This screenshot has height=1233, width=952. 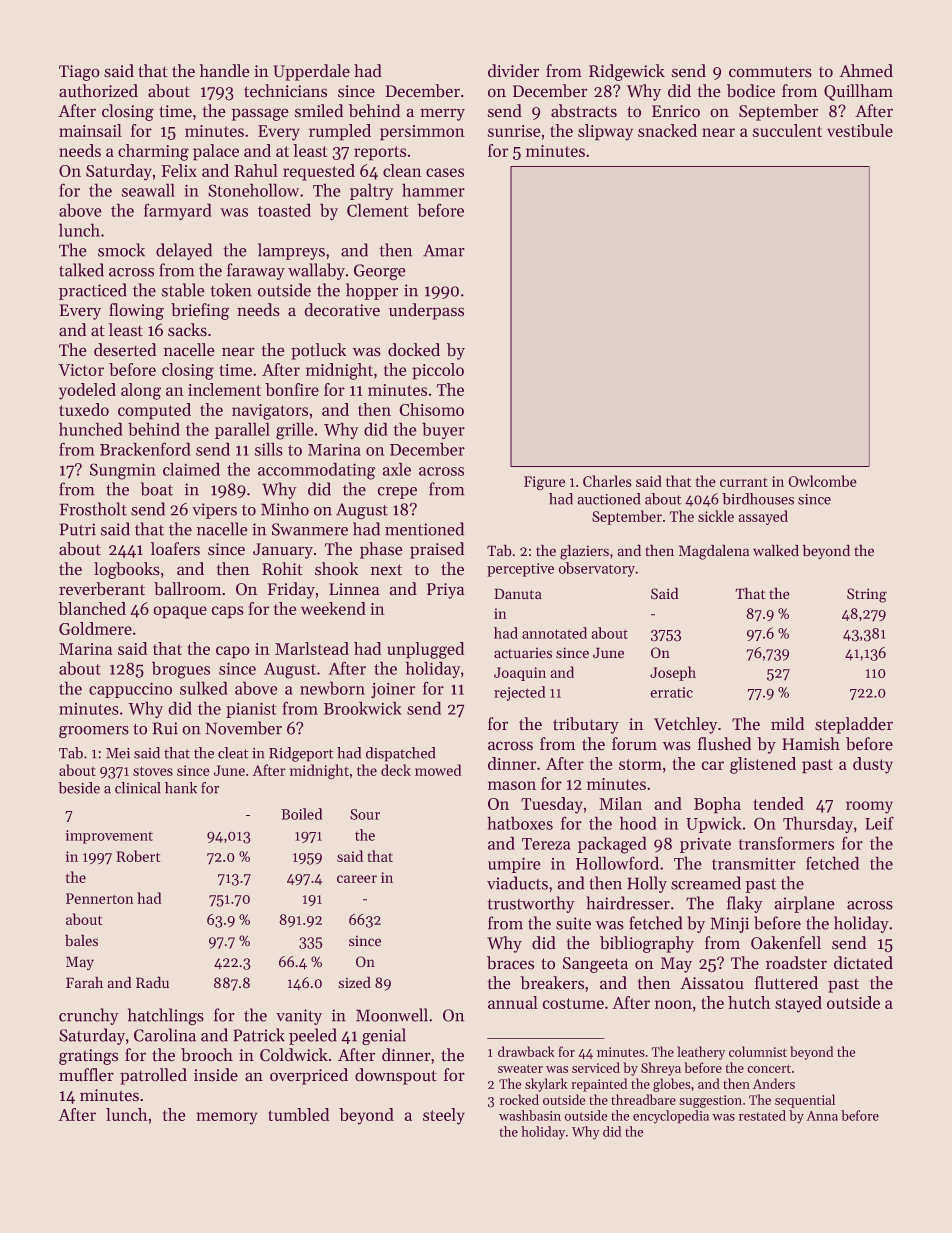 What do you see at coordinates (544, 483) in the screenshot?
I see `Figure` at bounding box center [544, 483].
